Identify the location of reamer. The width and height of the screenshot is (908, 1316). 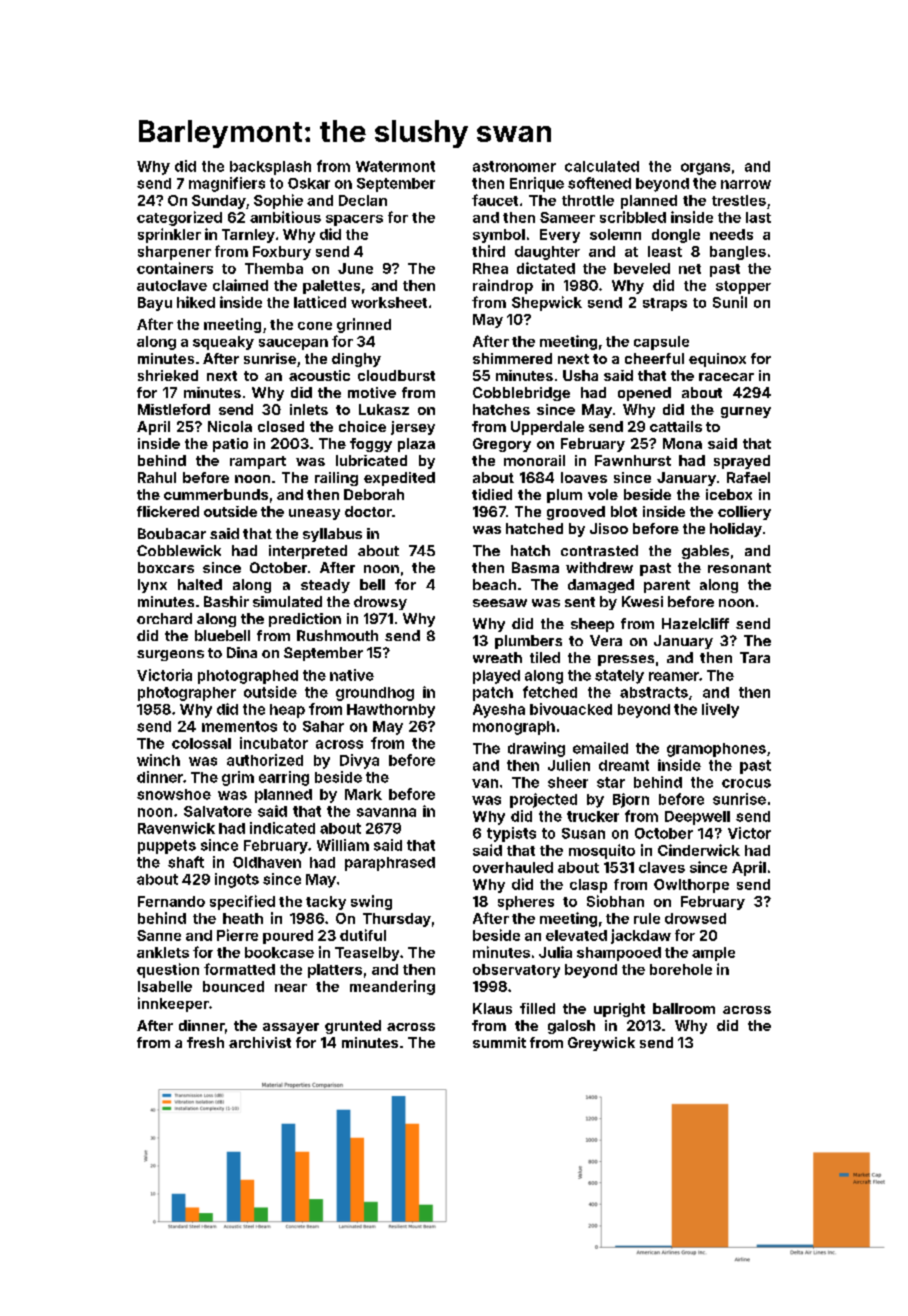
(674, 676).
